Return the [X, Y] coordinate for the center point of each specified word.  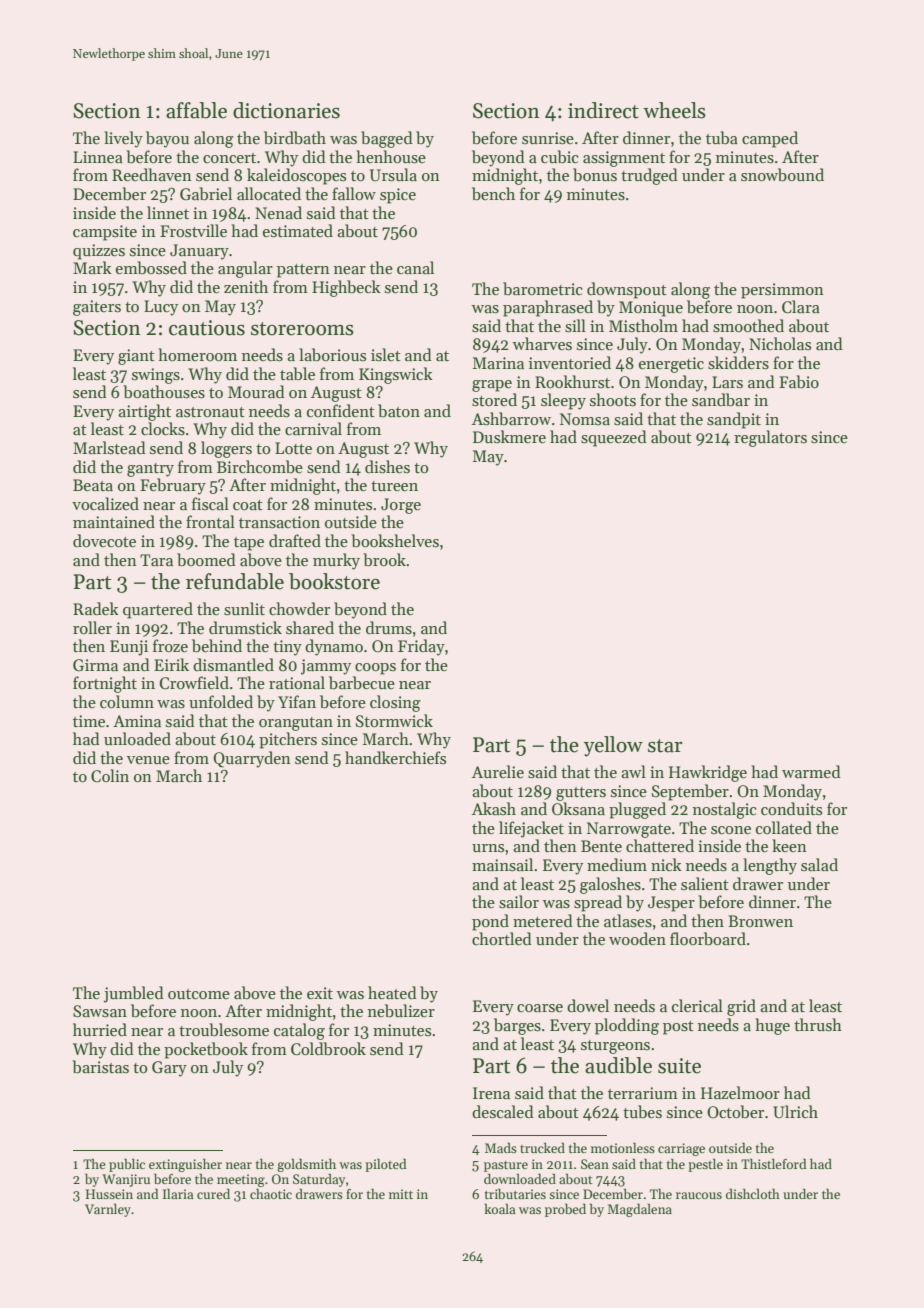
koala [500, 1208]
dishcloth [753, 1193]
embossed [151, 268]
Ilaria [178, 1193]
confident [341, 410]
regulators [770, 438]
